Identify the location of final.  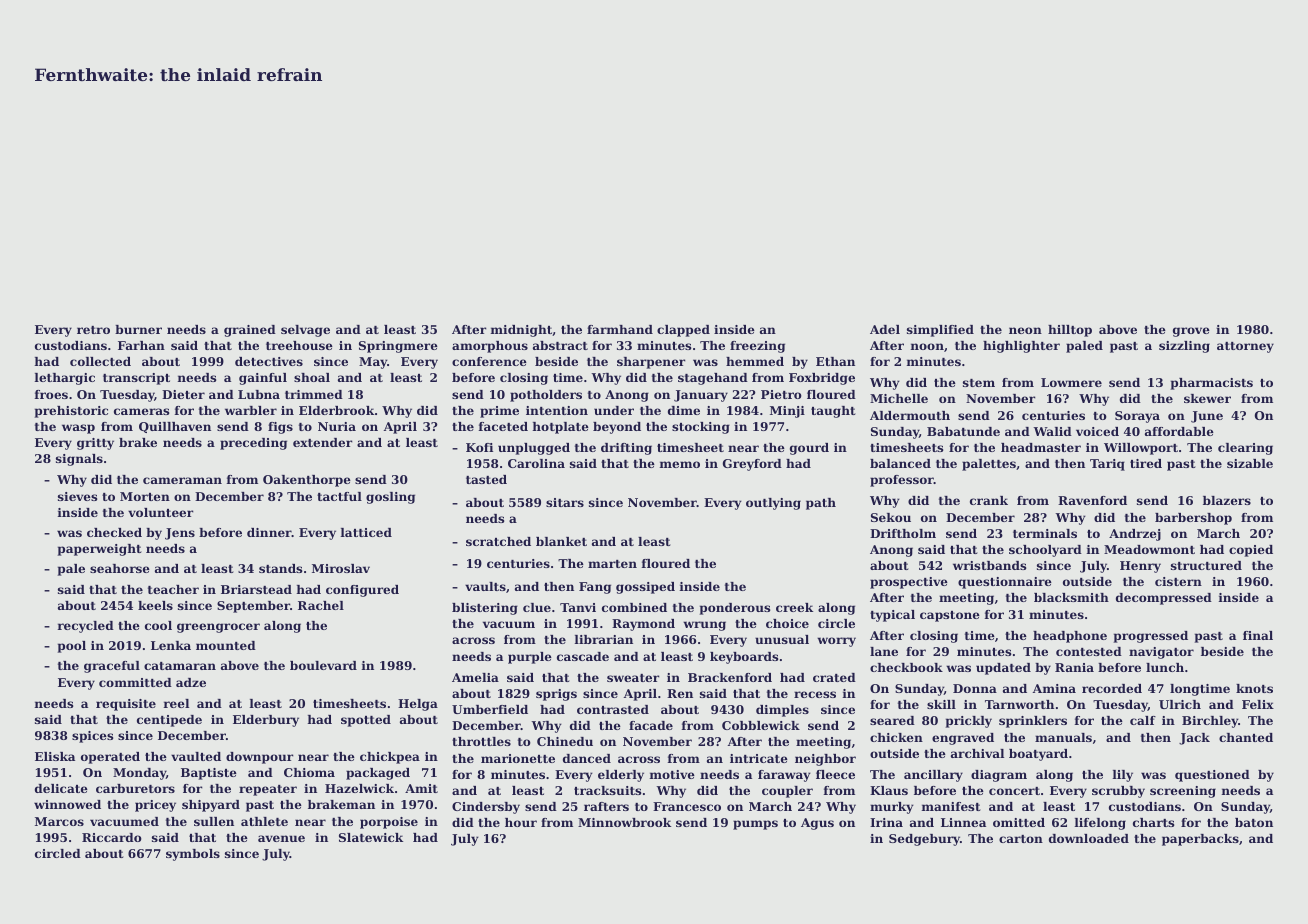
(1258, 635).
